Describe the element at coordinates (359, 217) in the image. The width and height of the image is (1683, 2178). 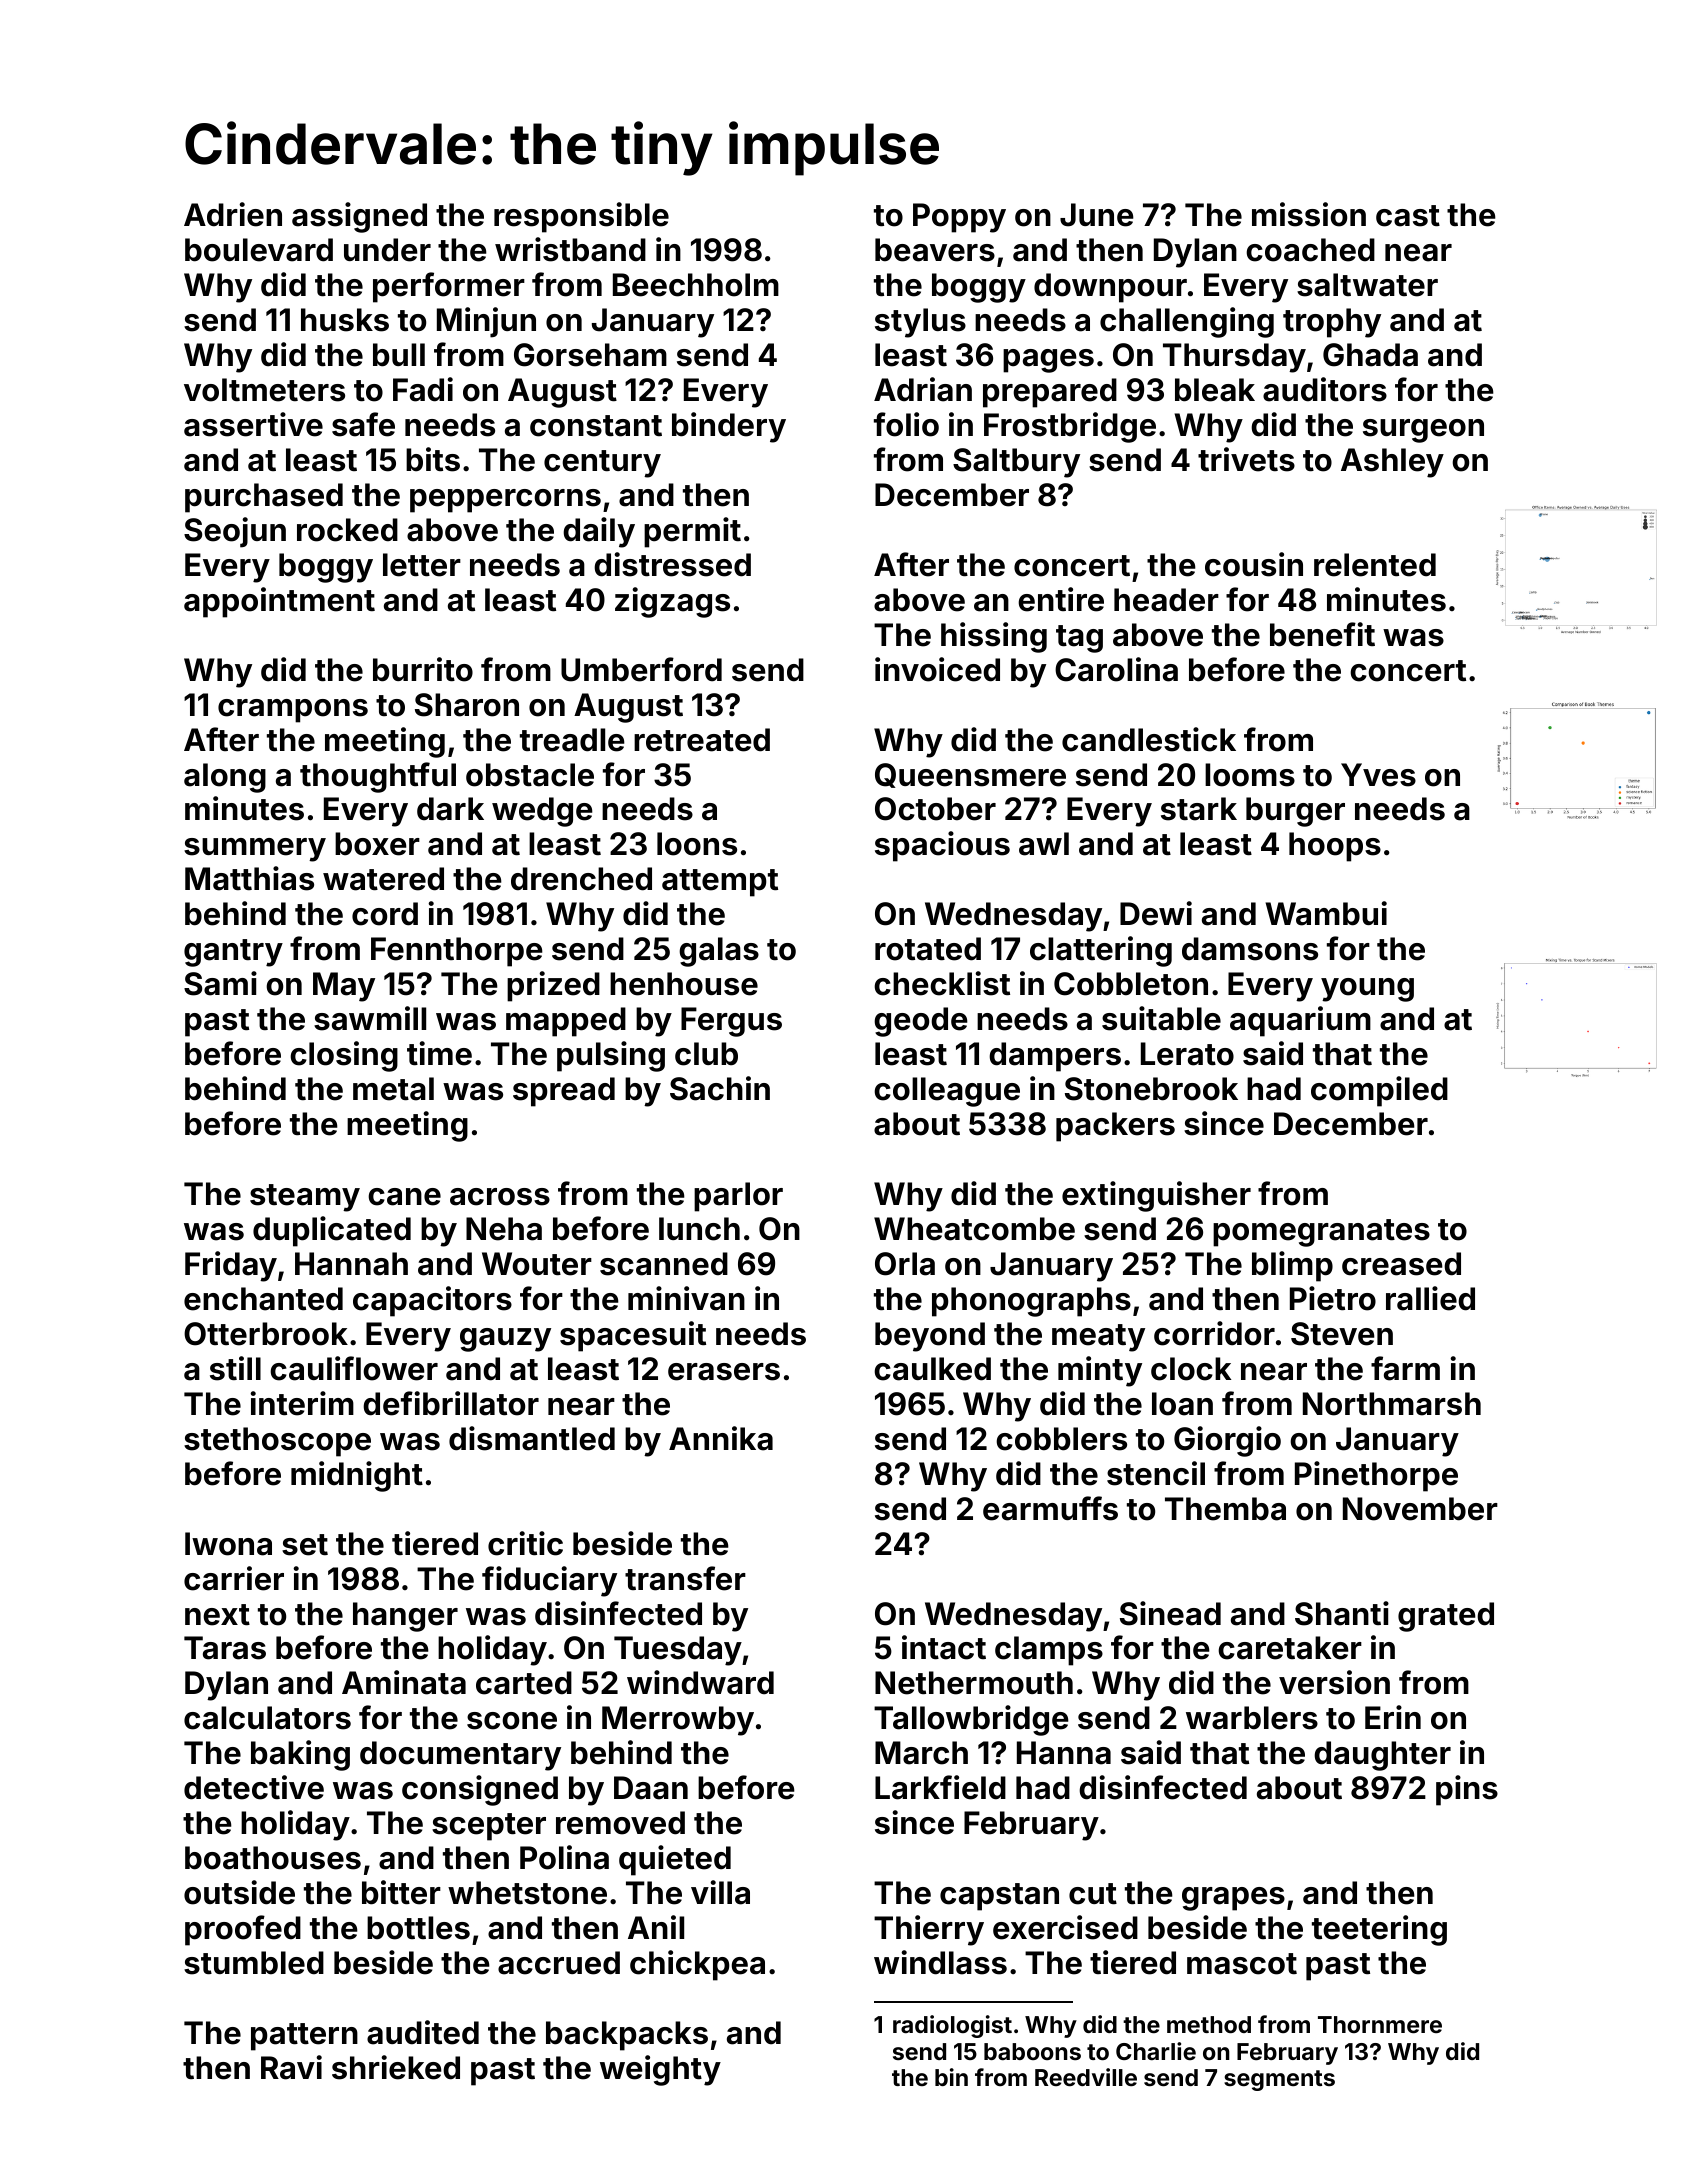
I see `assigned` at that location.
